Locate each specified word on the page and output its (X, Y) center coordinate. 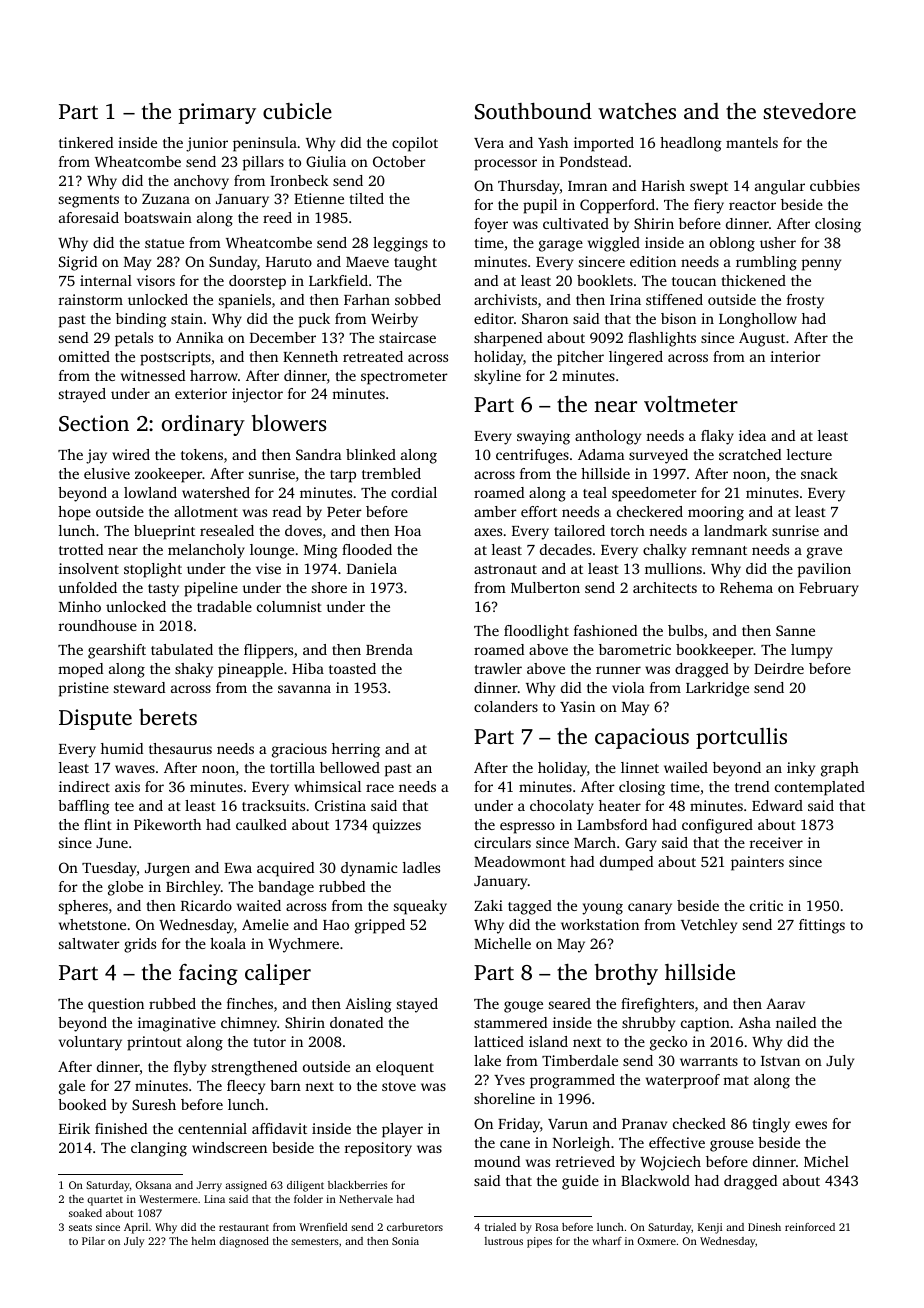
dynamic (369, 869)
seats (80, 1227)
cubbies (835, 185)
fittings (822, 926)
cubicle (297, 110)
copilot (415, 144)
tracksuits (273, 805)
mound (497, 1161)
